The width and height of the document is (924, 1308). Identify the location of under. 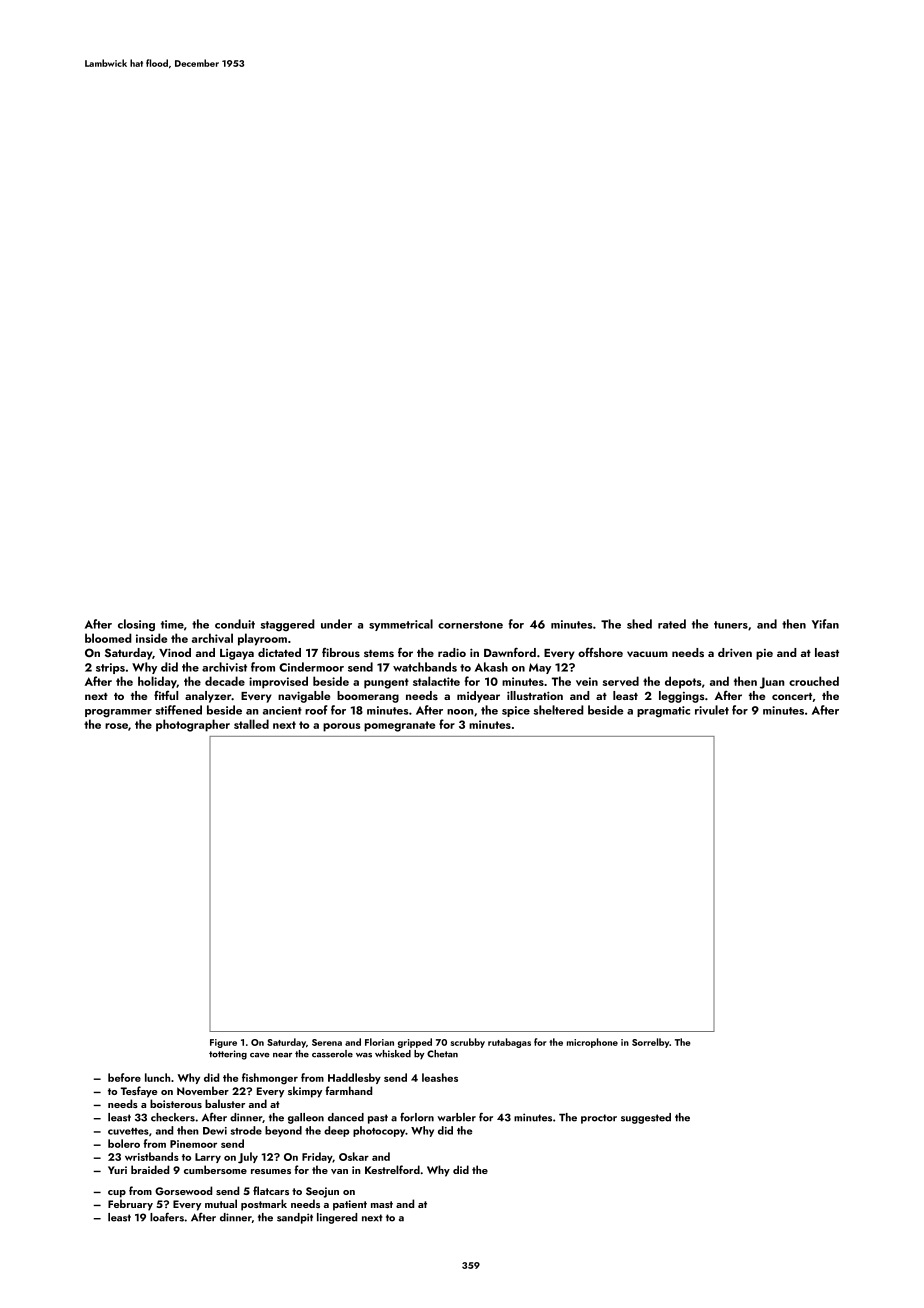
(336, 624).
